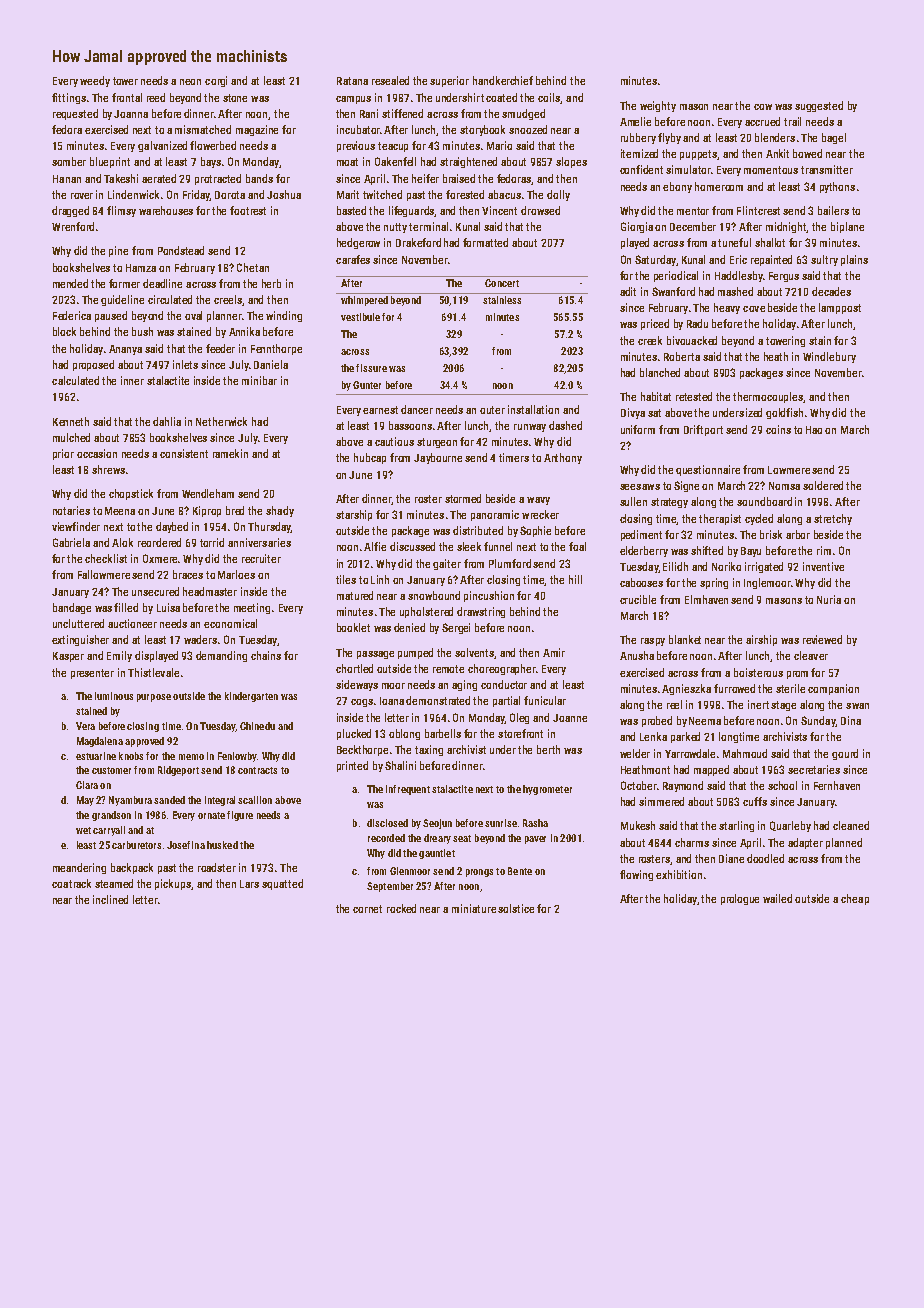  Describe the element at coordinates (259, 380) in the document. I see `minibar` at that location.
